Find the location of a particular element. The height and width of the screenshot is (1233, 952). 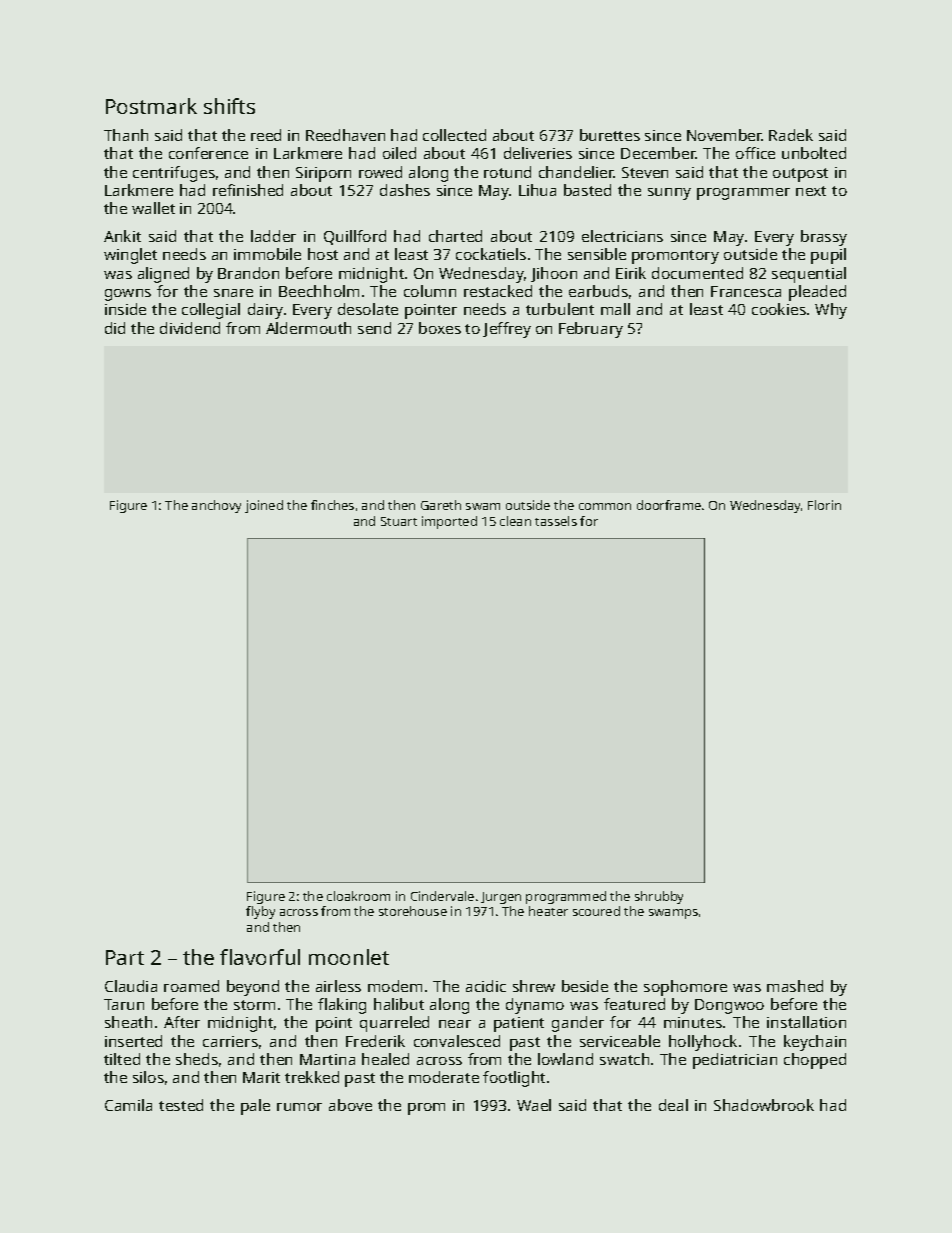

carriers is located at coordinates (230, 1041).
